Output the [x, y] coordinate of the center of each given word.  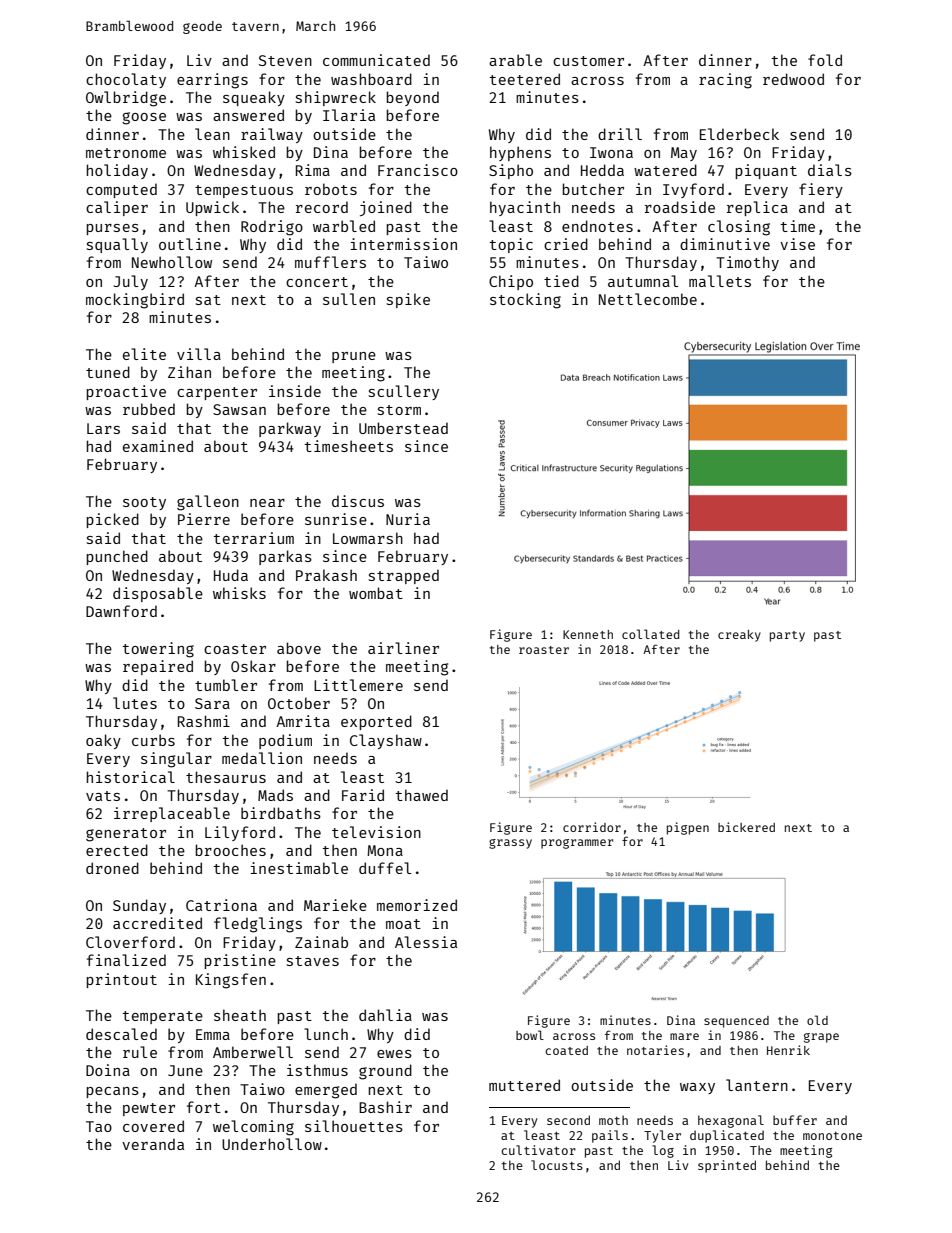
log [663, 1151]
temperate [163, 1017]
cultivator [538, 1150]
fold [825, 60]
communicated [376, 60]
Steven [285, 60]
